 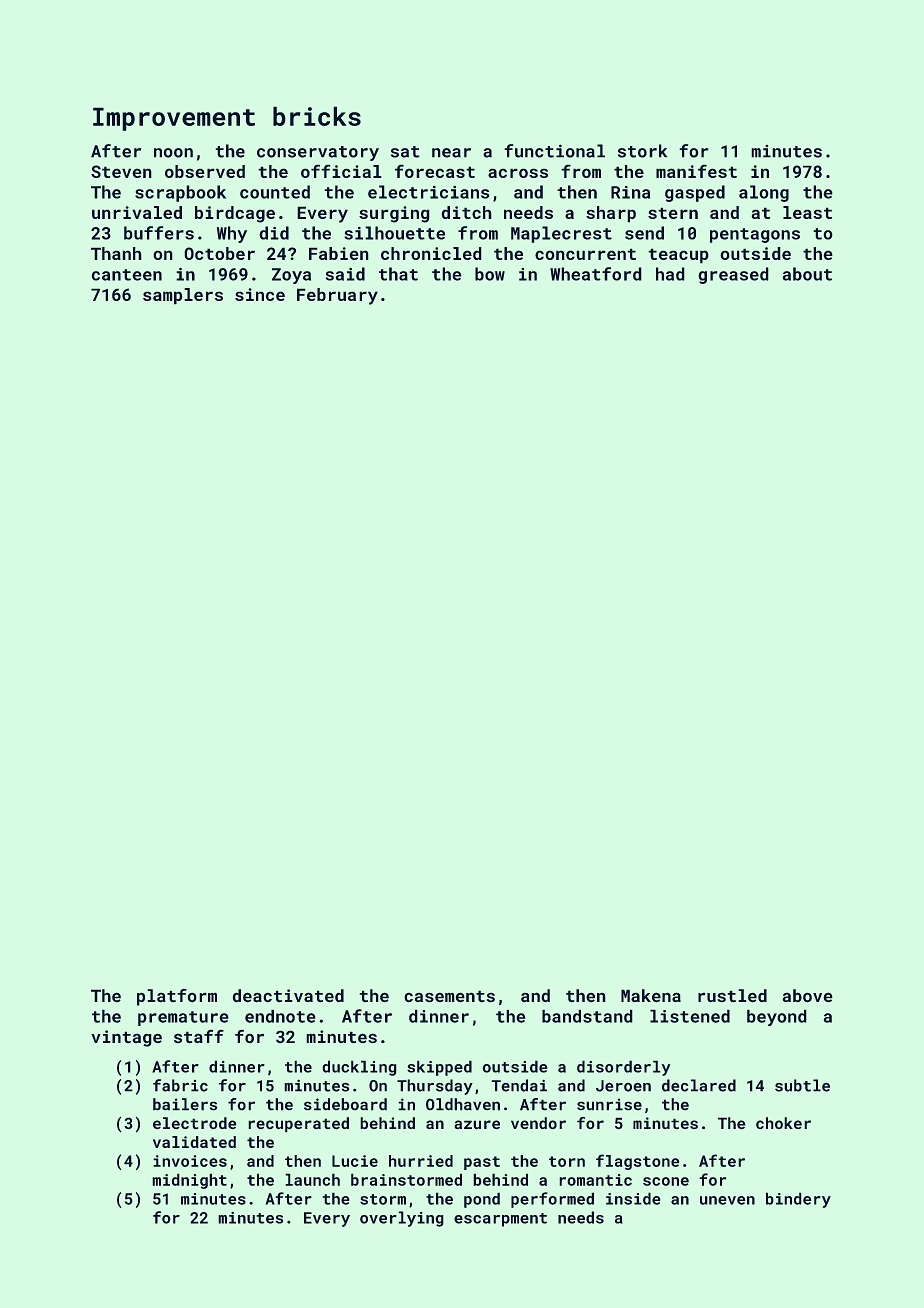 I want to click on bricks, so click(x=317, y=116).
